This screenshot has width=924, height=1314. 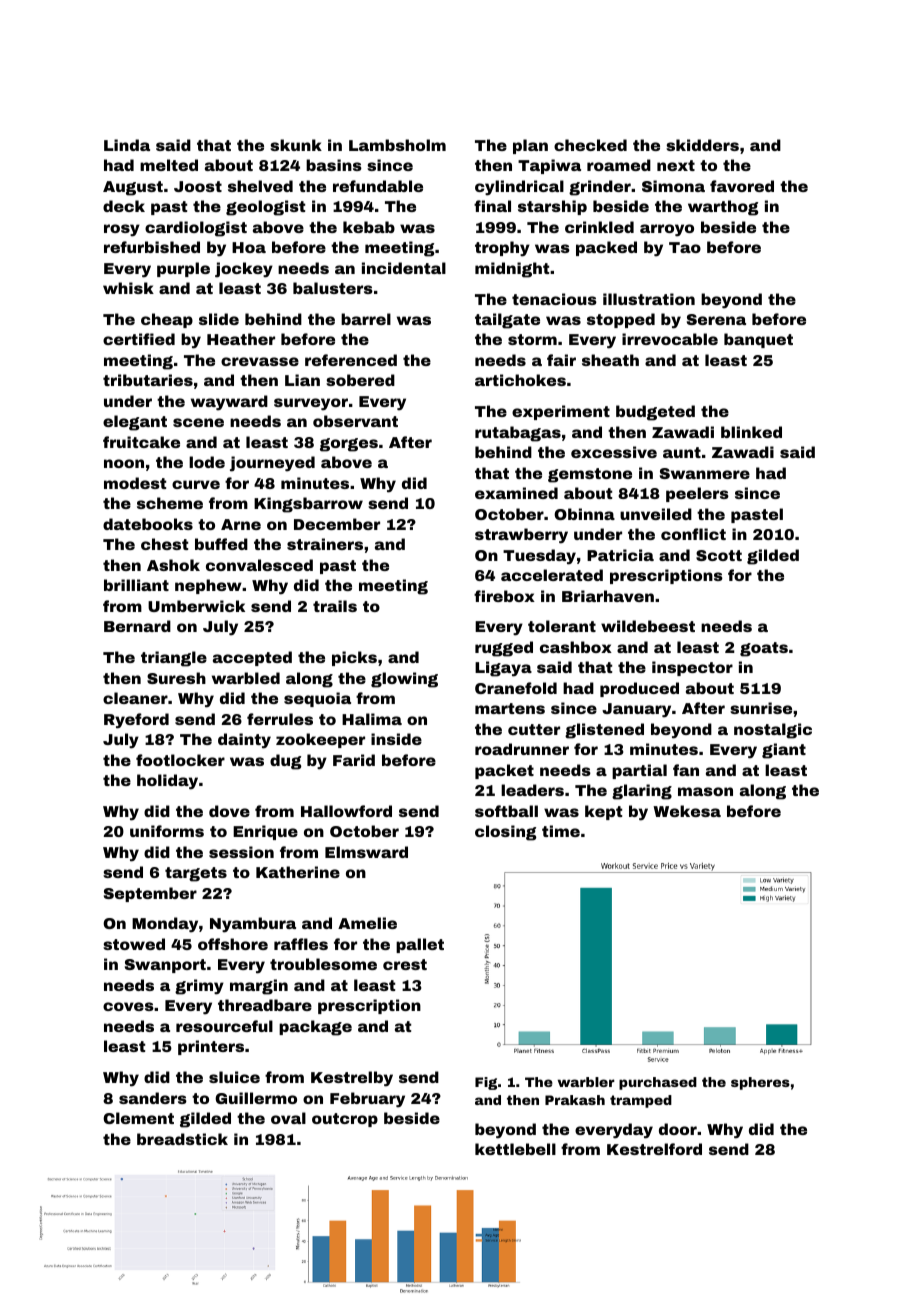 What do you see at coordinates (137, 626) in the screenshot?
I see `Bernard` at bounding box center [137, 626].
